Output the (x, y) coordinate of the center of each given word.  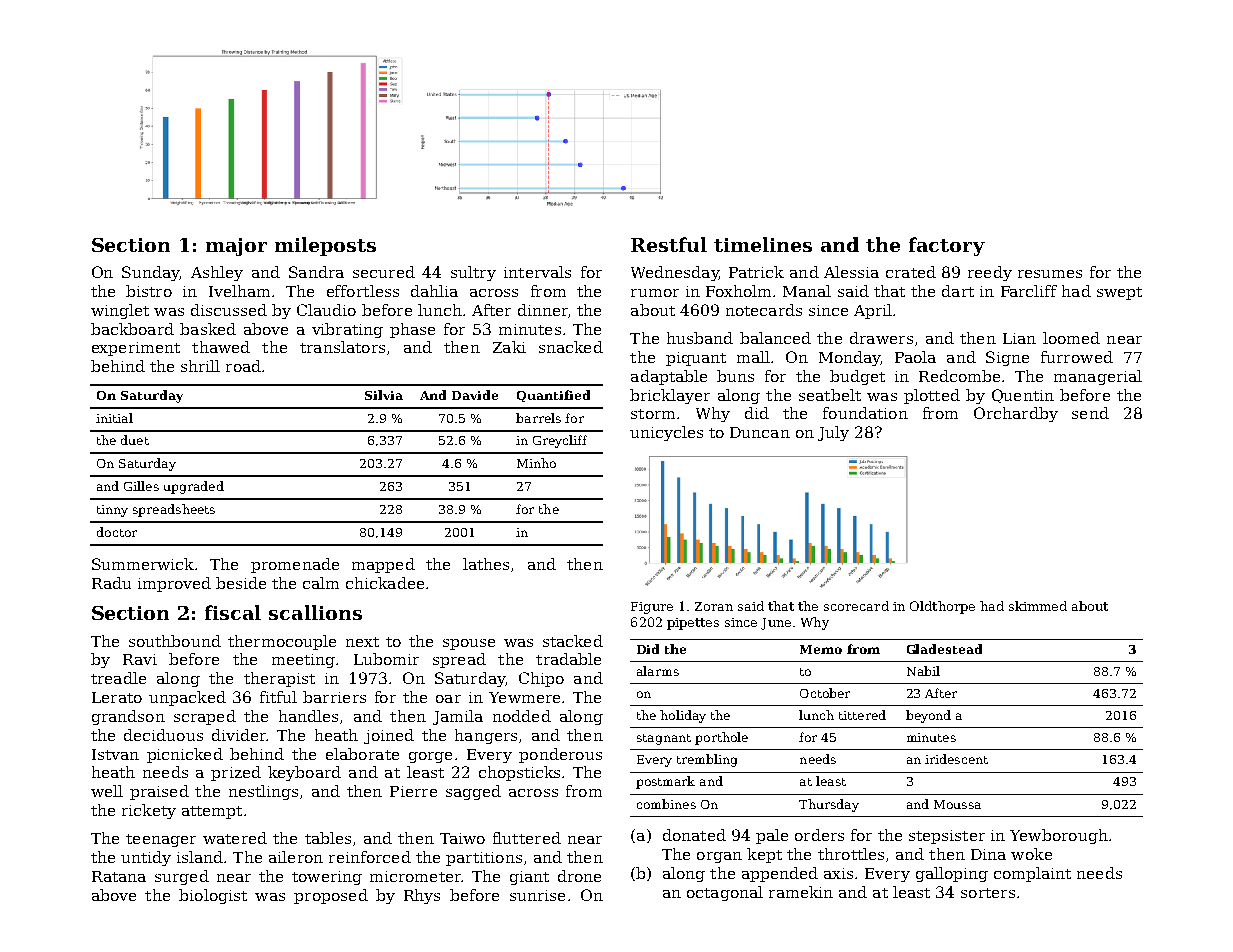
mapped (383, 565)
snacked (571, 347)
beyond (928, 716)
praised (159, 792)
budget (857, 377)
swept (1119, 293)
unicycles (666, 433)
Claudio (326, 310)
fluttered (527, 838)
